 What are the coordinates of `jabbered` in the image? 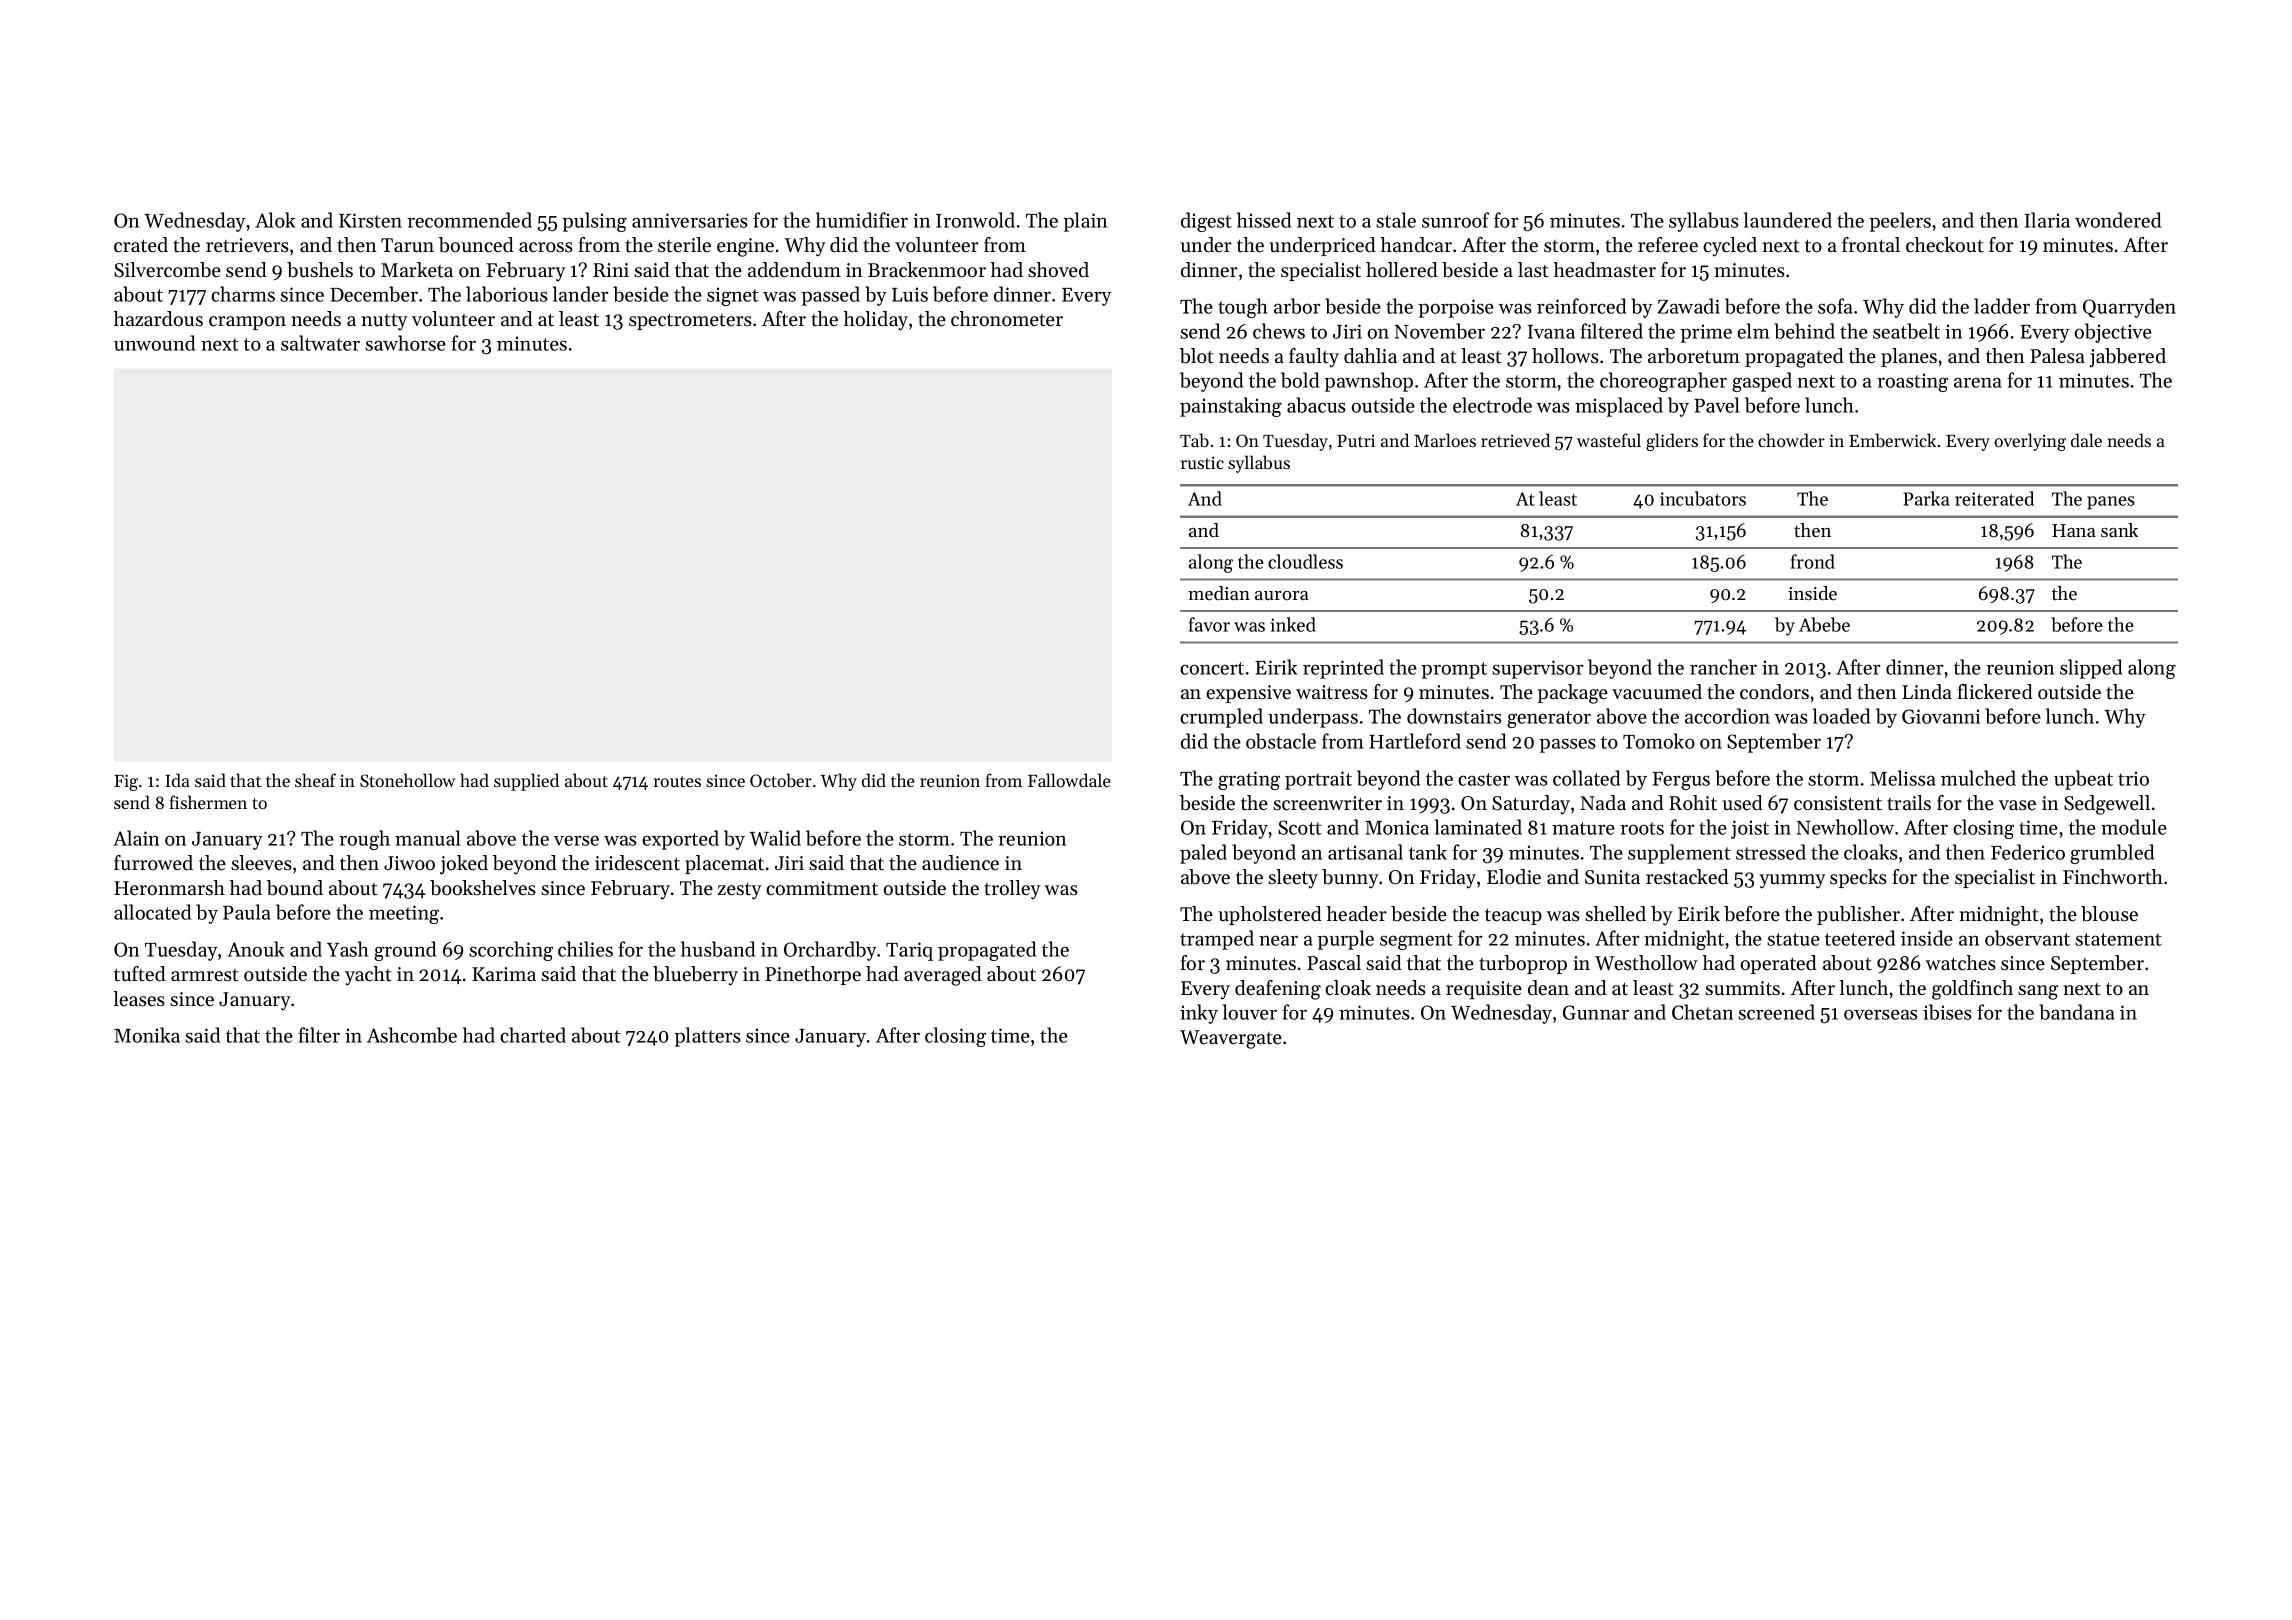 It's located at (2127, 358).
